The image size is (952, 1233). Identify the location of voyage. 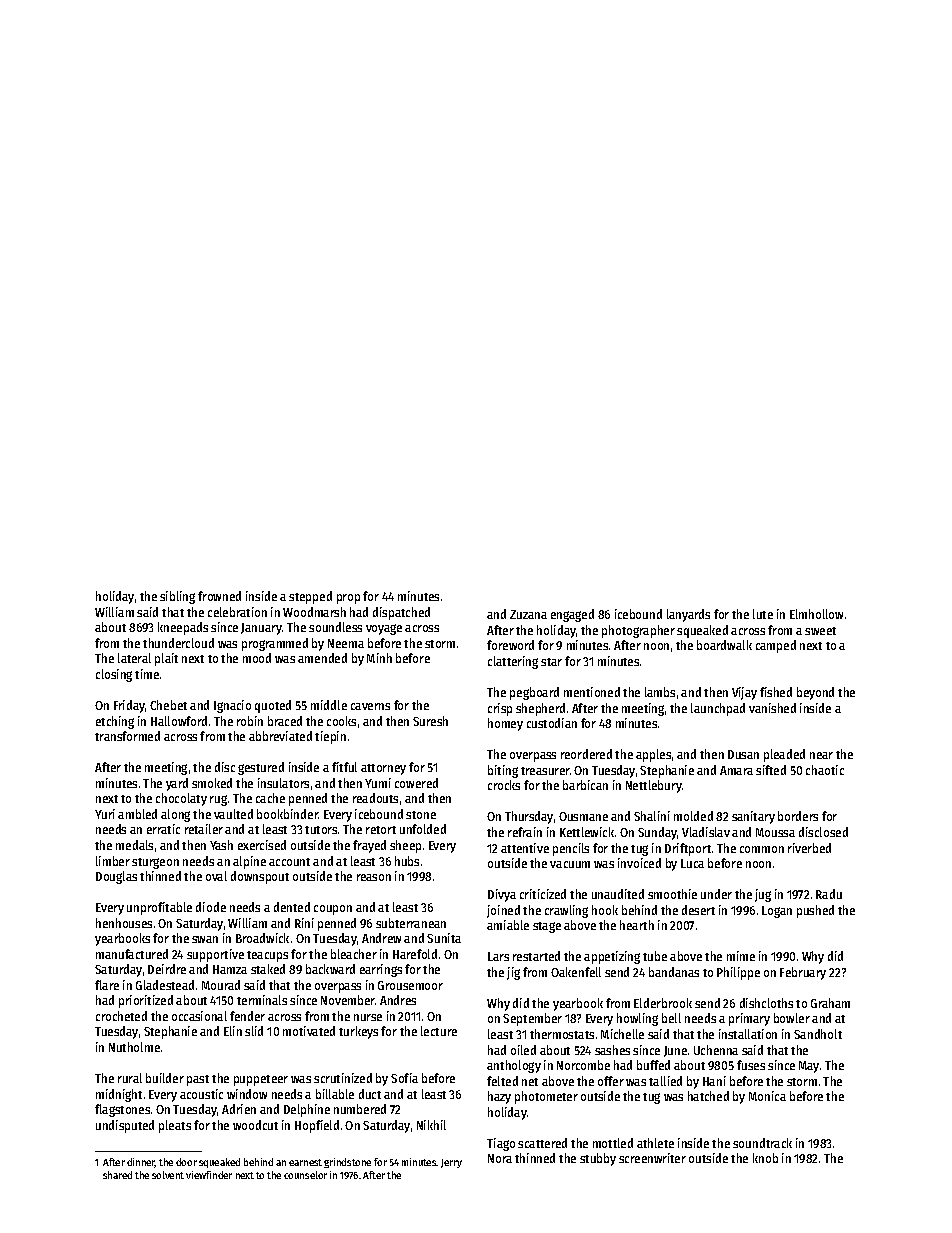
(384, 629).
